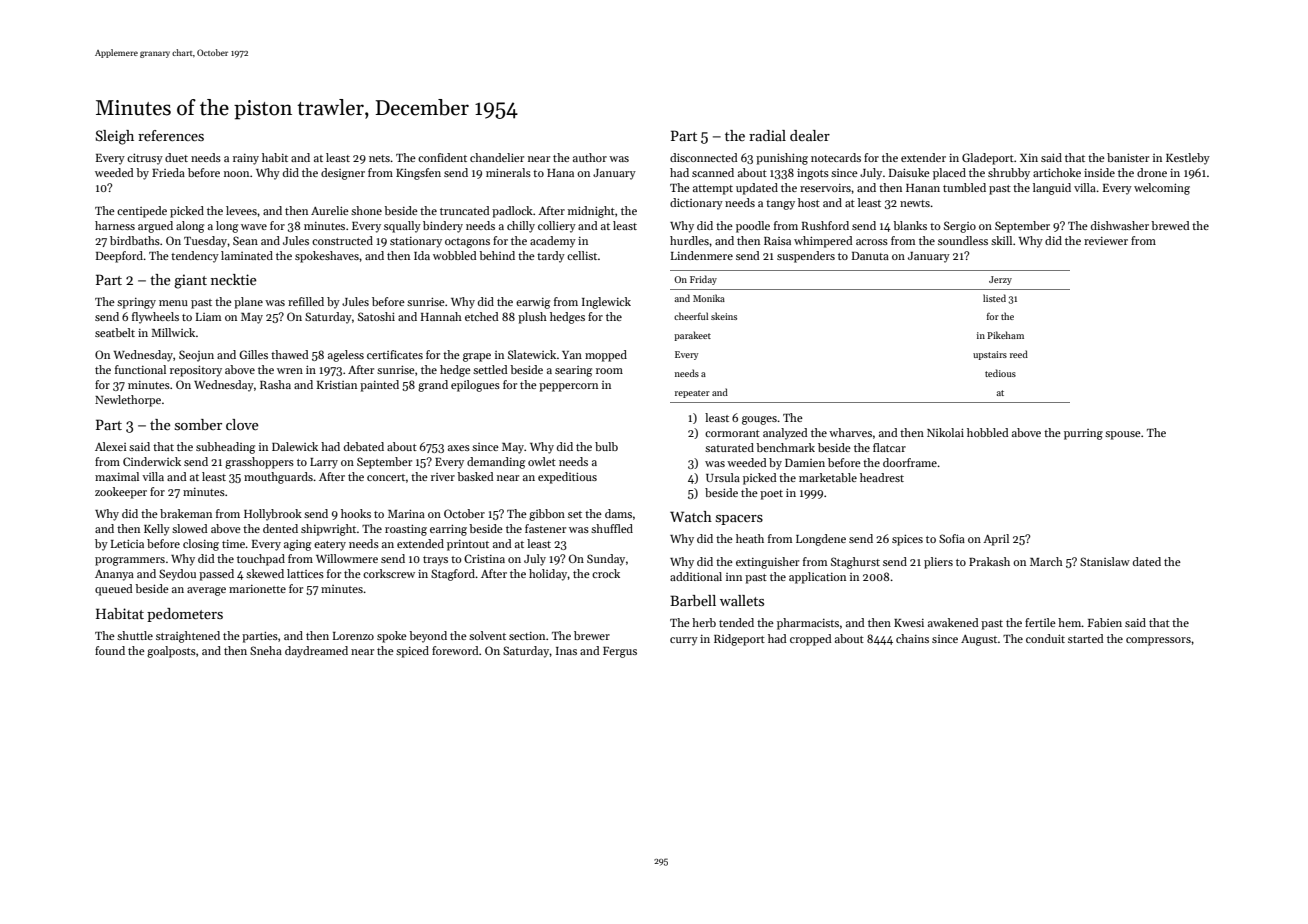  Describe the element at coordinates (767, 135) in the page. I see `radial` at that location.
